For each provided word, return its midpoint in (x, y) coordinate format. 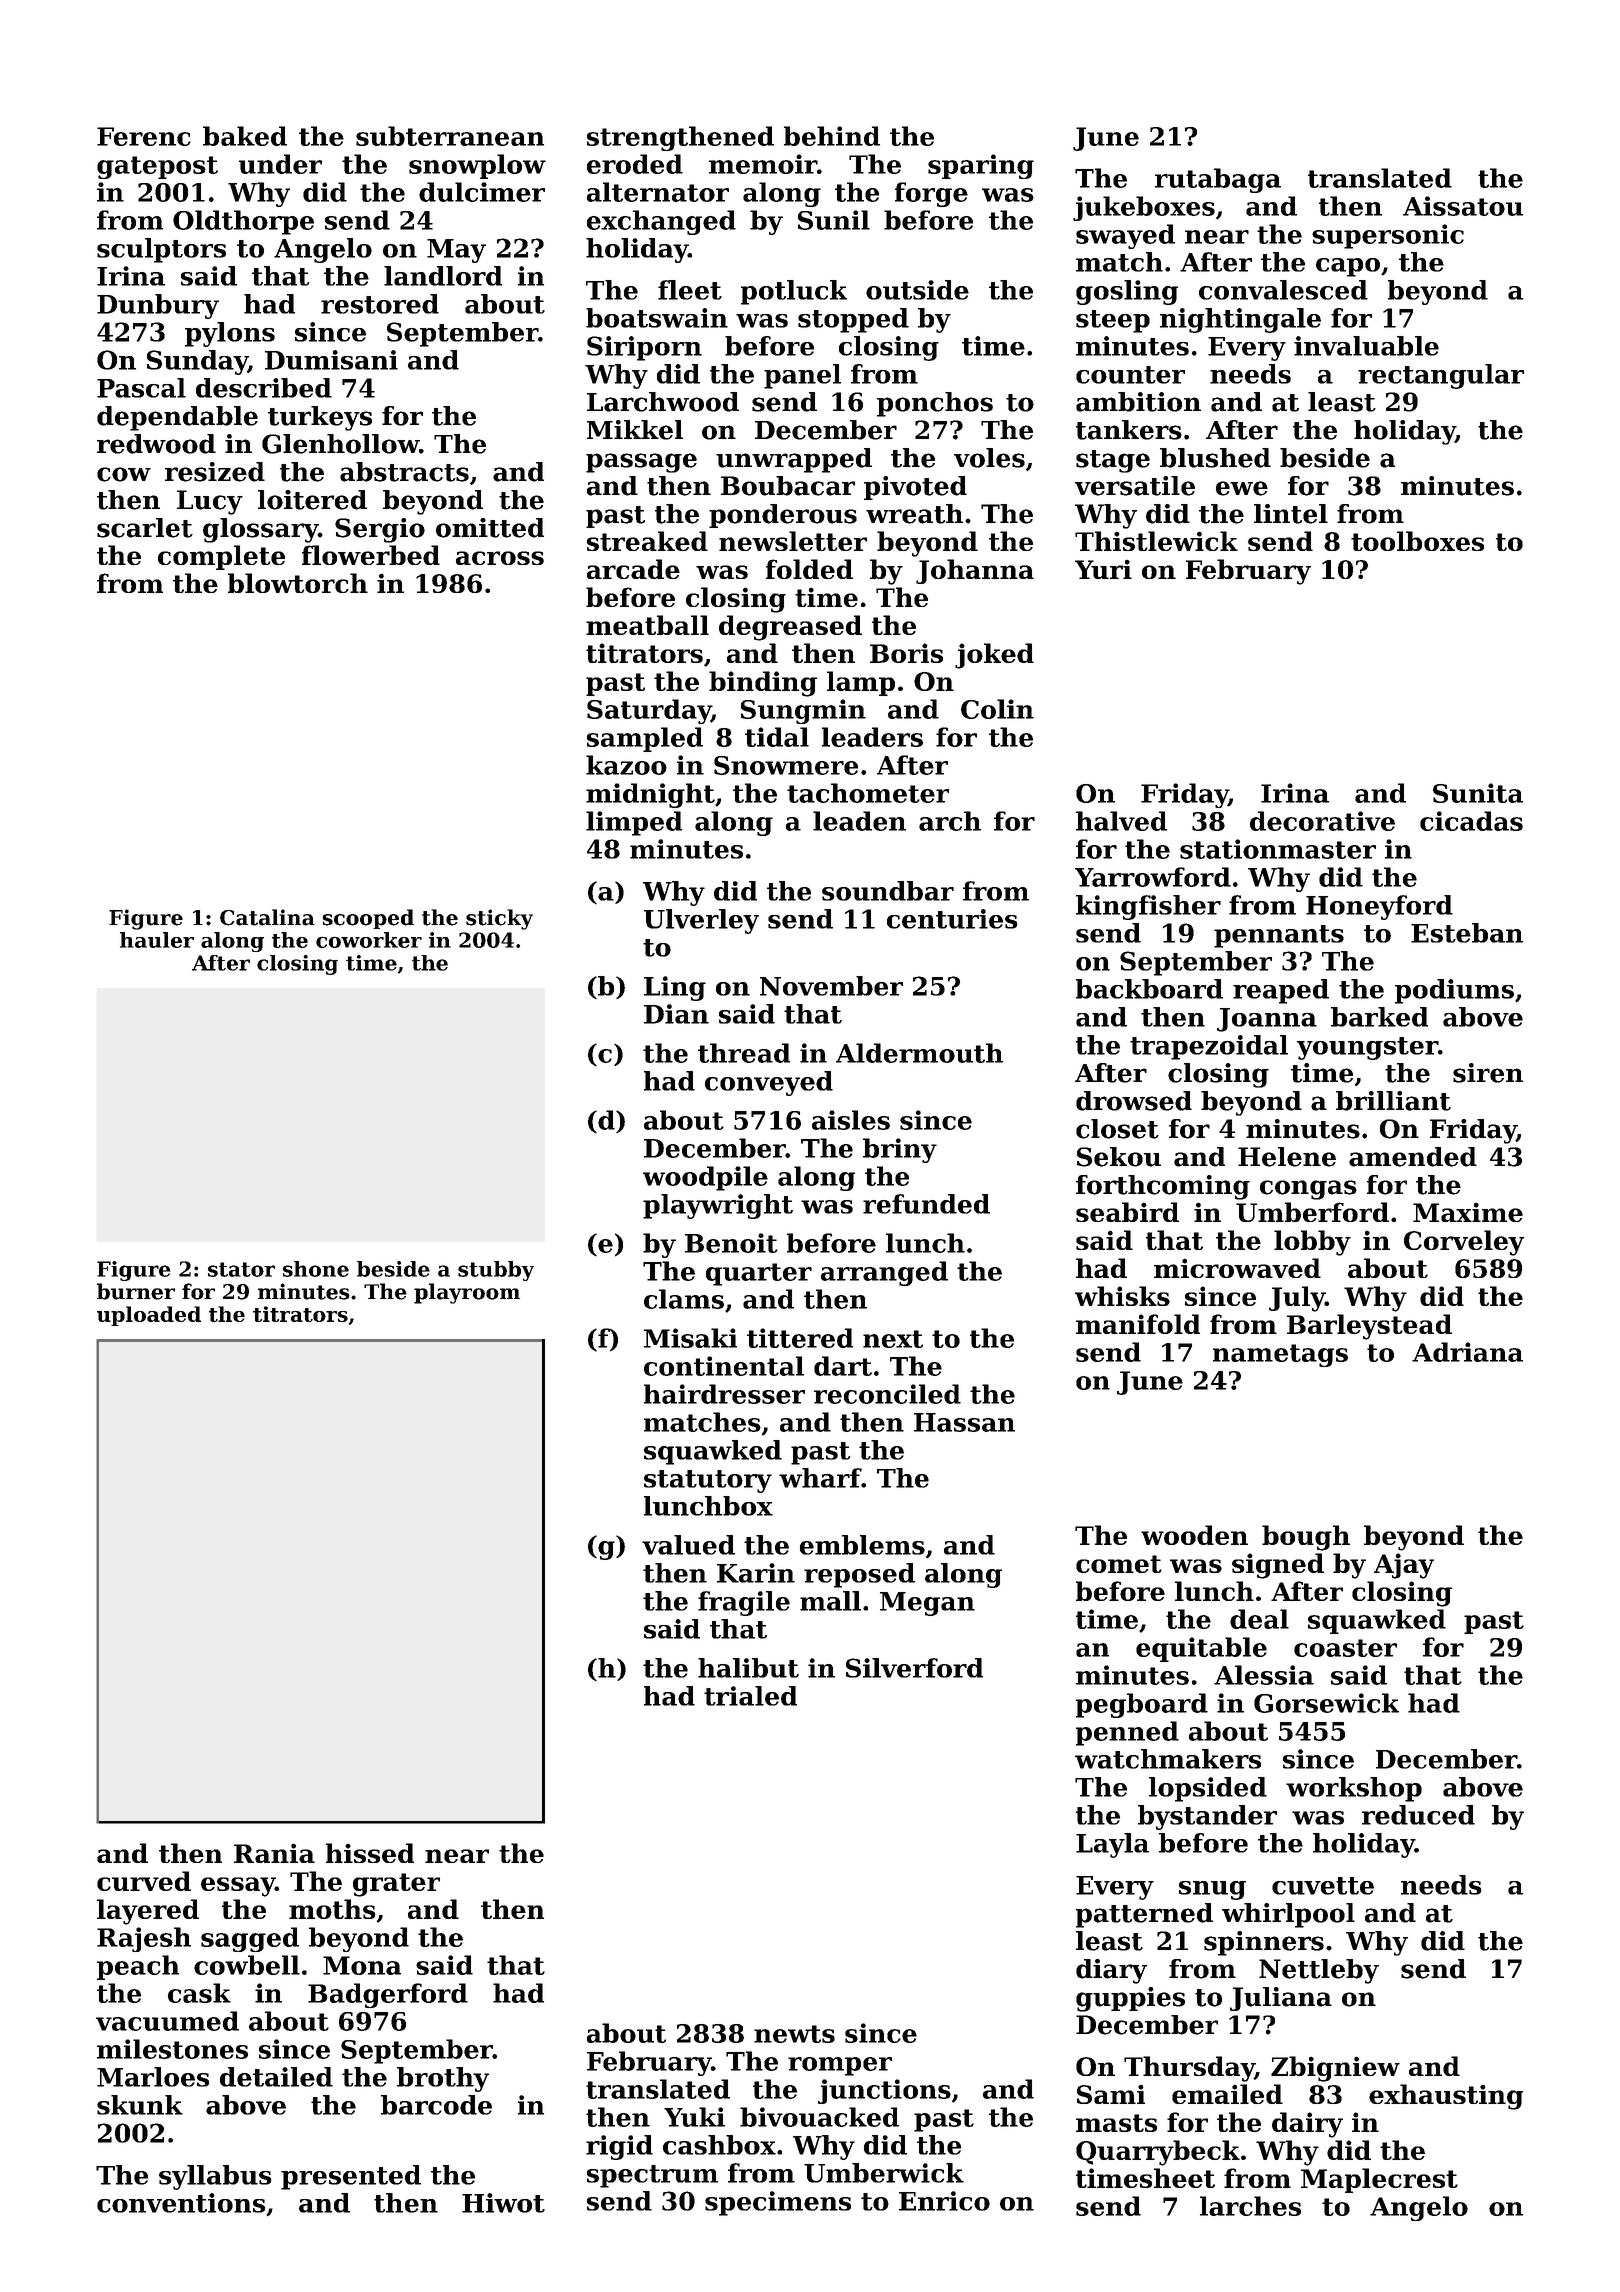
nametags (1280, 1355)
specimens (778, 2203)
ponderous (783, 516)
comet (1119, 1564)
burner (136, 1291)
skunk (140, 2105)
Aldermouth (919, 1053)
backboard (1149, 989)
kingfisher (1148, 907)
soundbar (888, 891)
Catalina (267, 917)
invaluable (1366, 346)
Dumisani (331, 360)
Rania (274, 1853)
